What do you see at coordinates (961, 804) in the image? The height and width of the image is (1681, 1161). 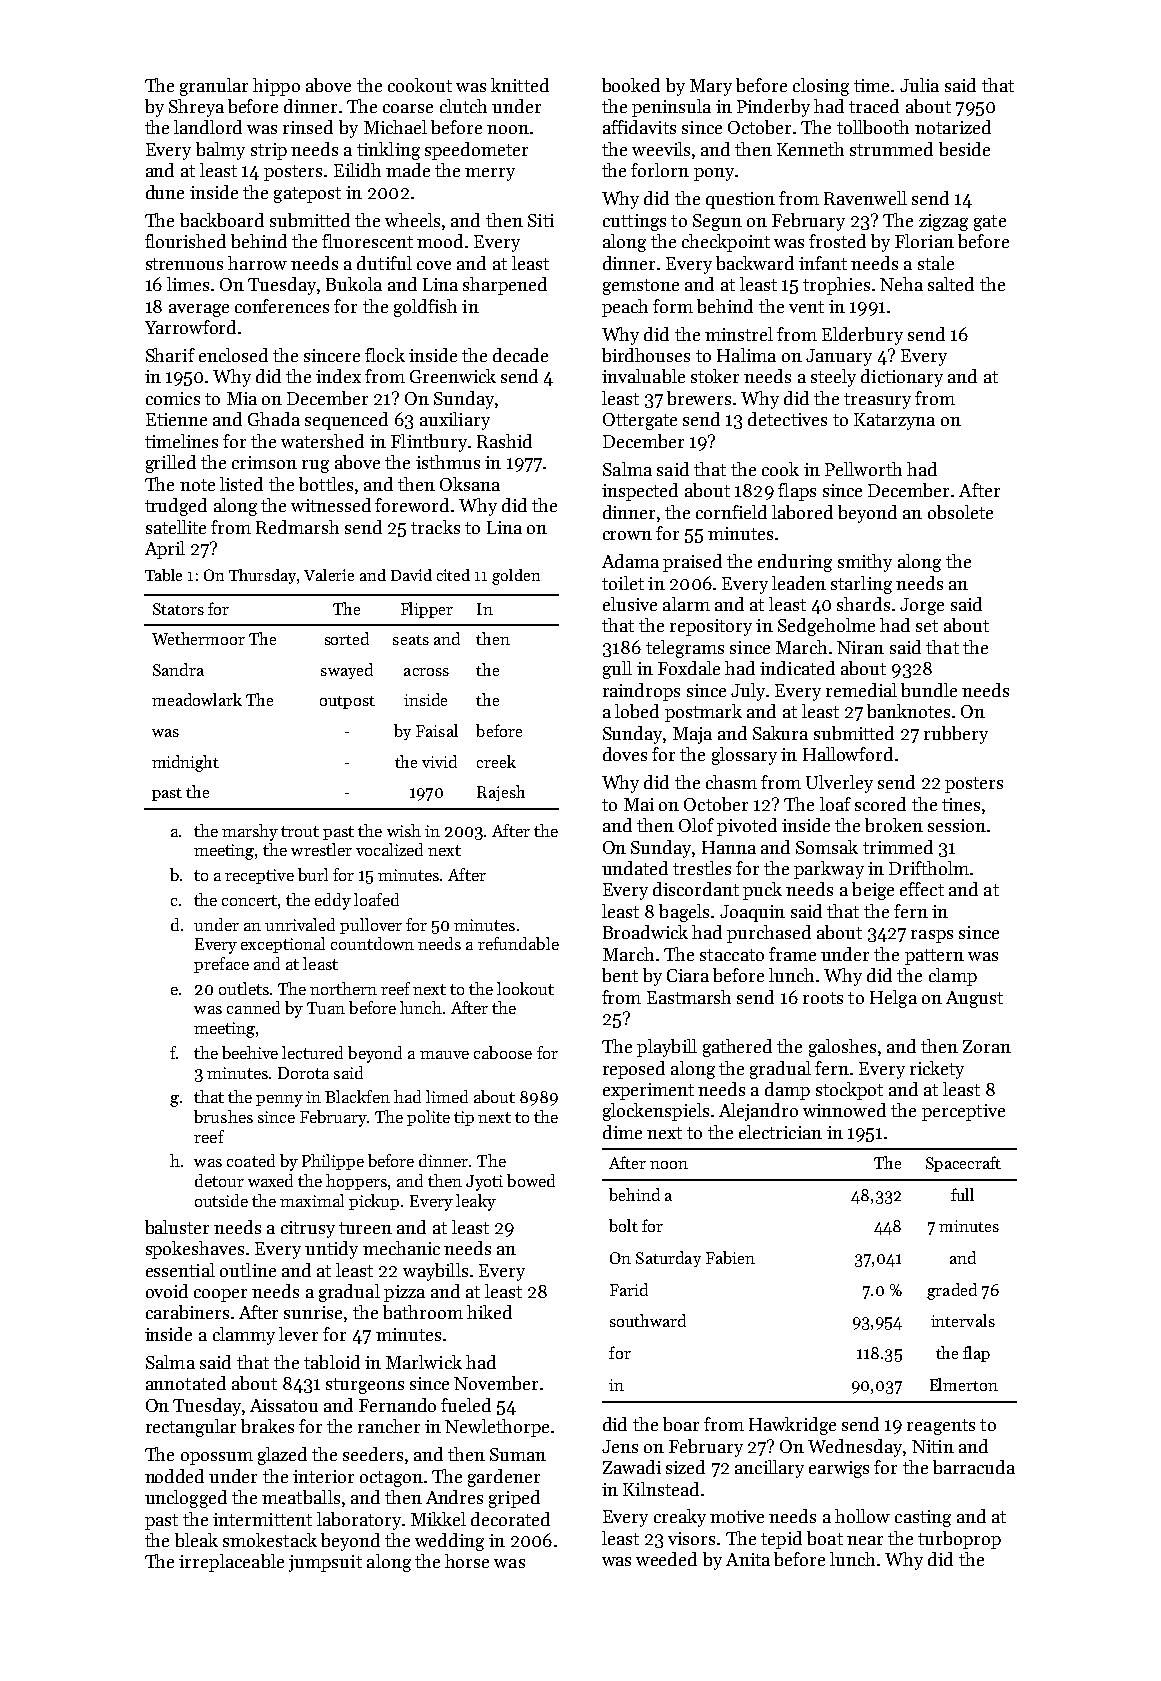 I see `tines` at bounding box center [961, 804].
